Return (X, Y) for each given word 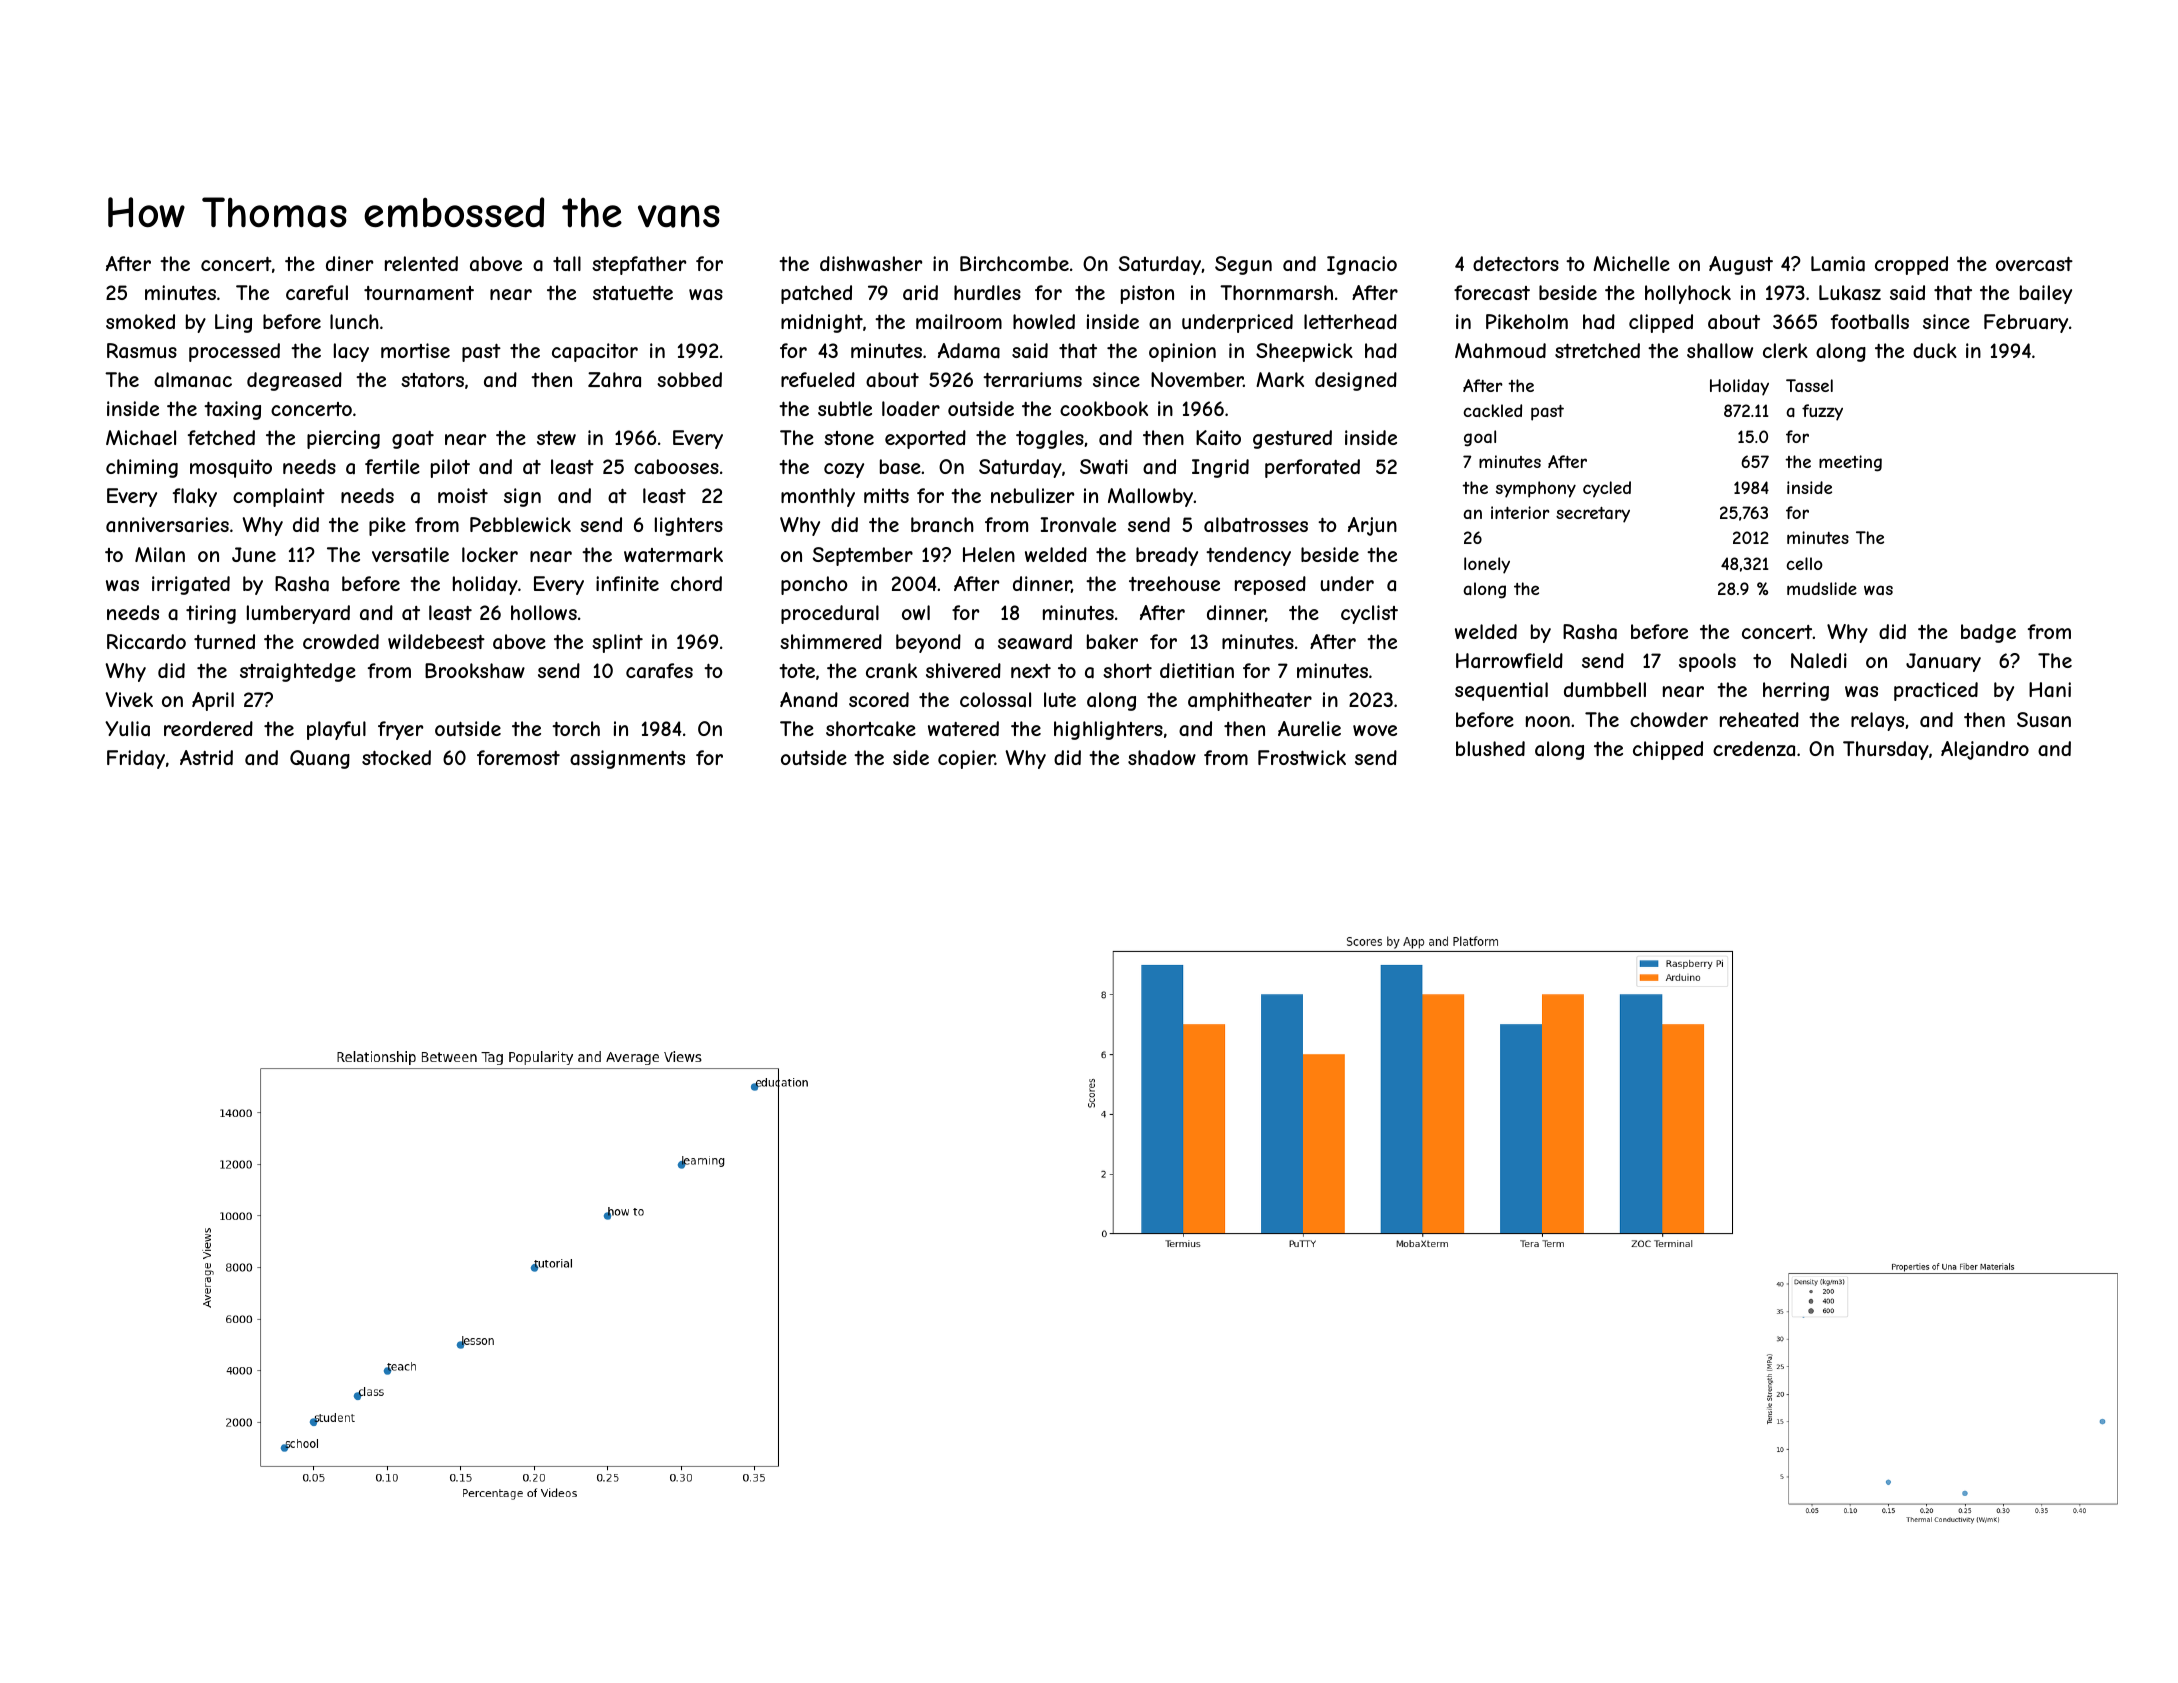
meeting (1850, 463)
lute (1060, 699)
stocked (396, 757)
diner (349, 263)
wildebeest (436, 641)
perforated (1312, 468)
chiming (142, 468)
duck (1935, 350)
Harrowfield (1509, 660)
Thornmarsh (1276, 292)
